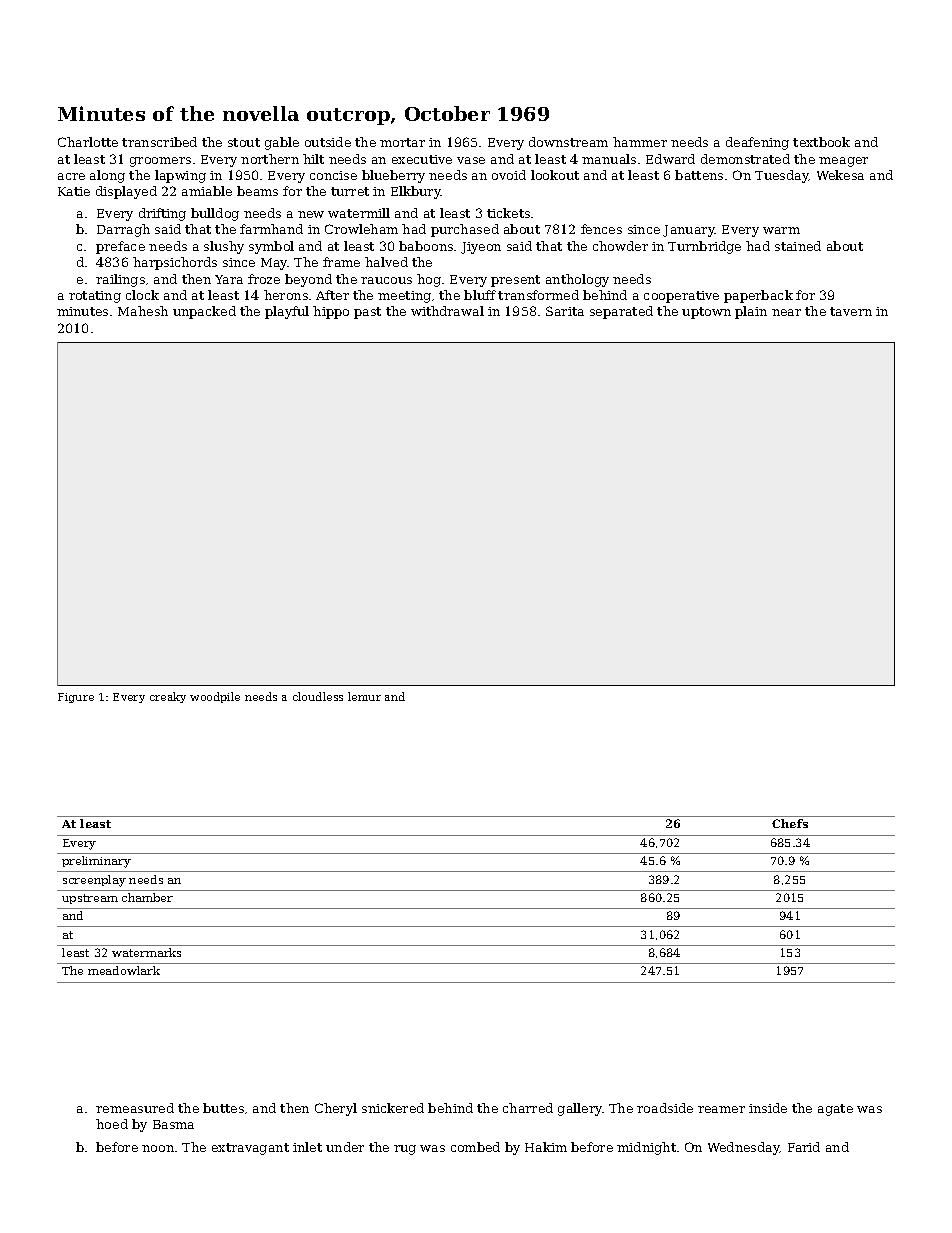  I want to click on Katie, so click(74, 191).
